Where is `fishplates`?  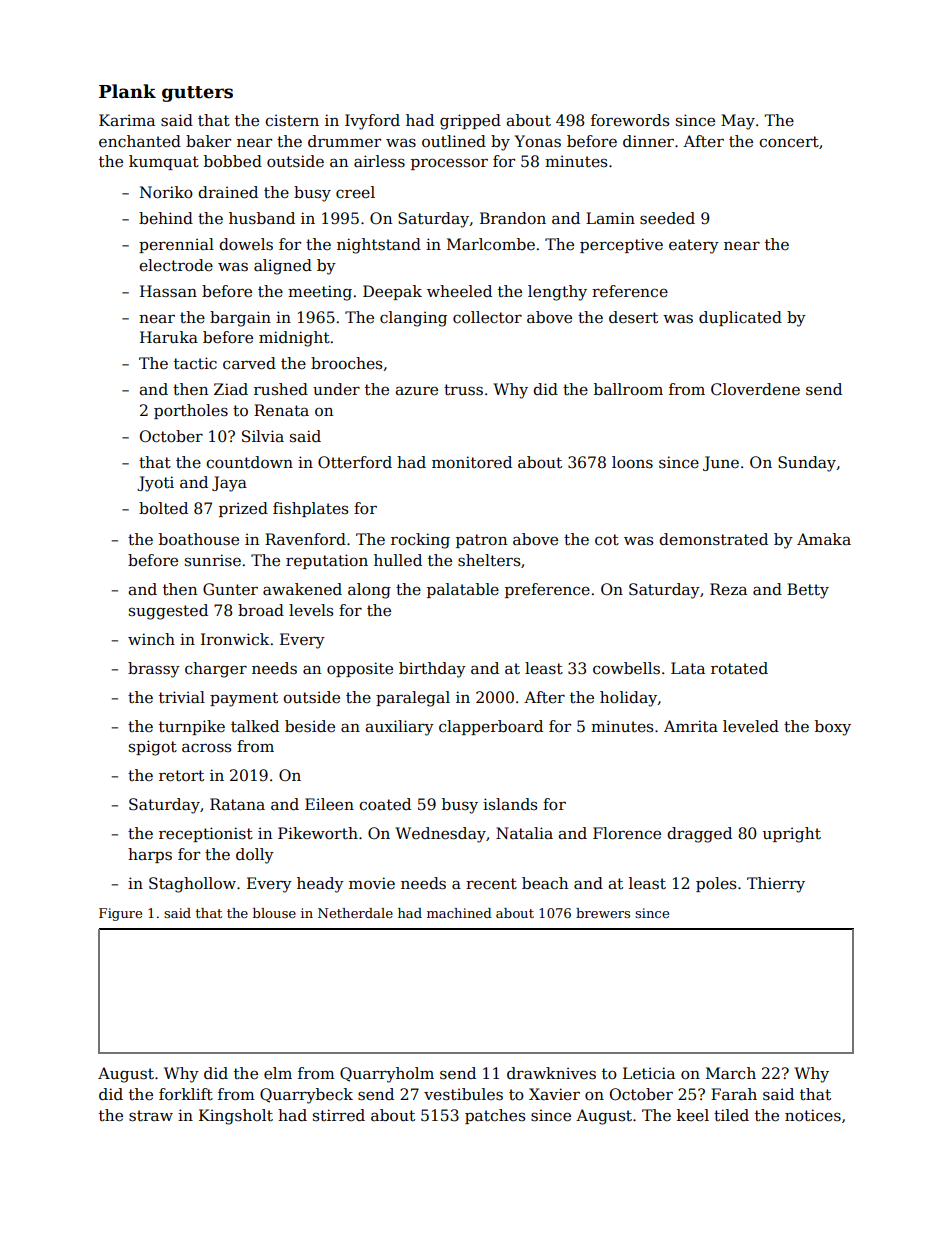
fishplates is located at coordinates (310, 509).
